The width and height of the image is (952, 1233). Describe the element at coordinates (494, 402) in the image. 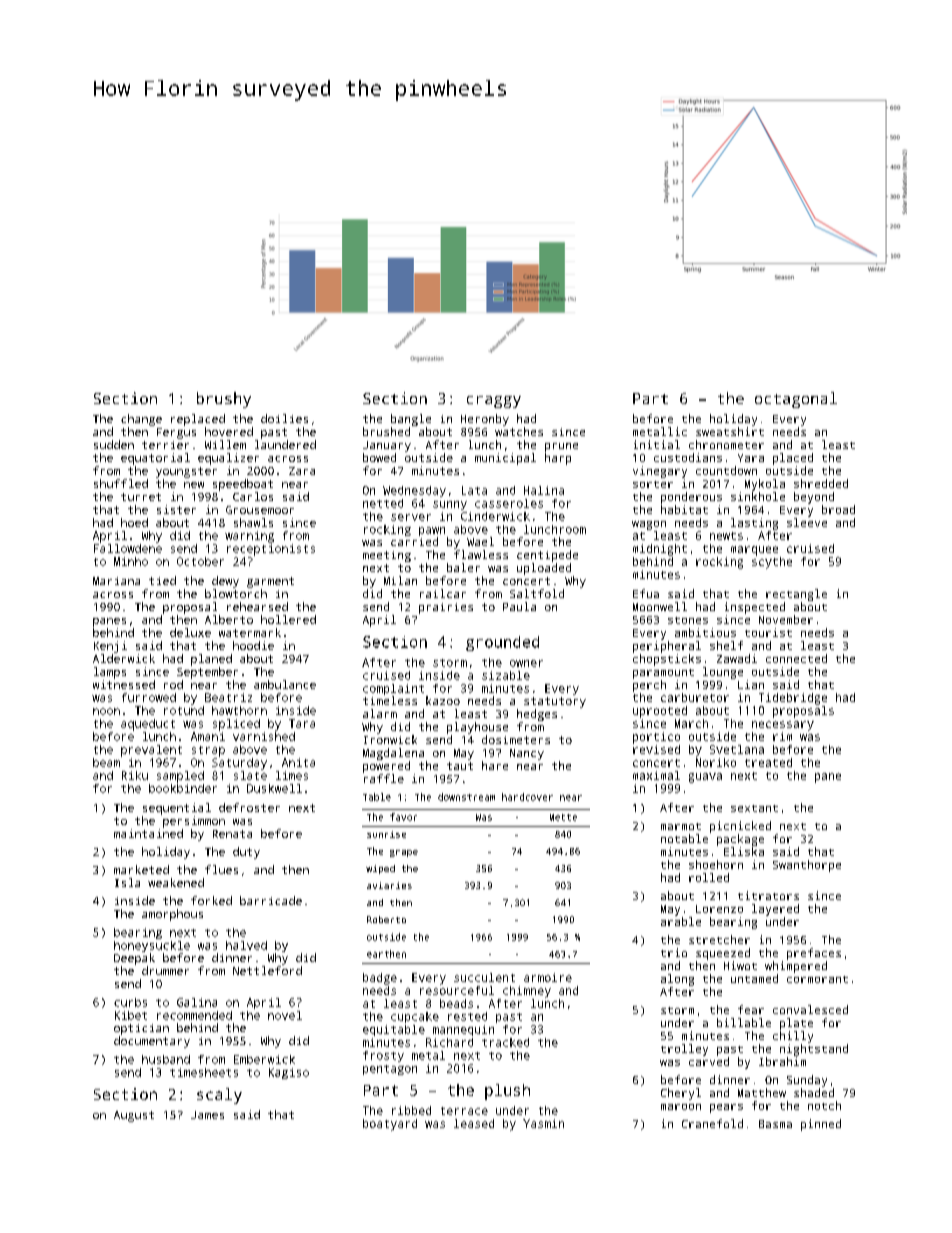

I see `craggy` at that location.
